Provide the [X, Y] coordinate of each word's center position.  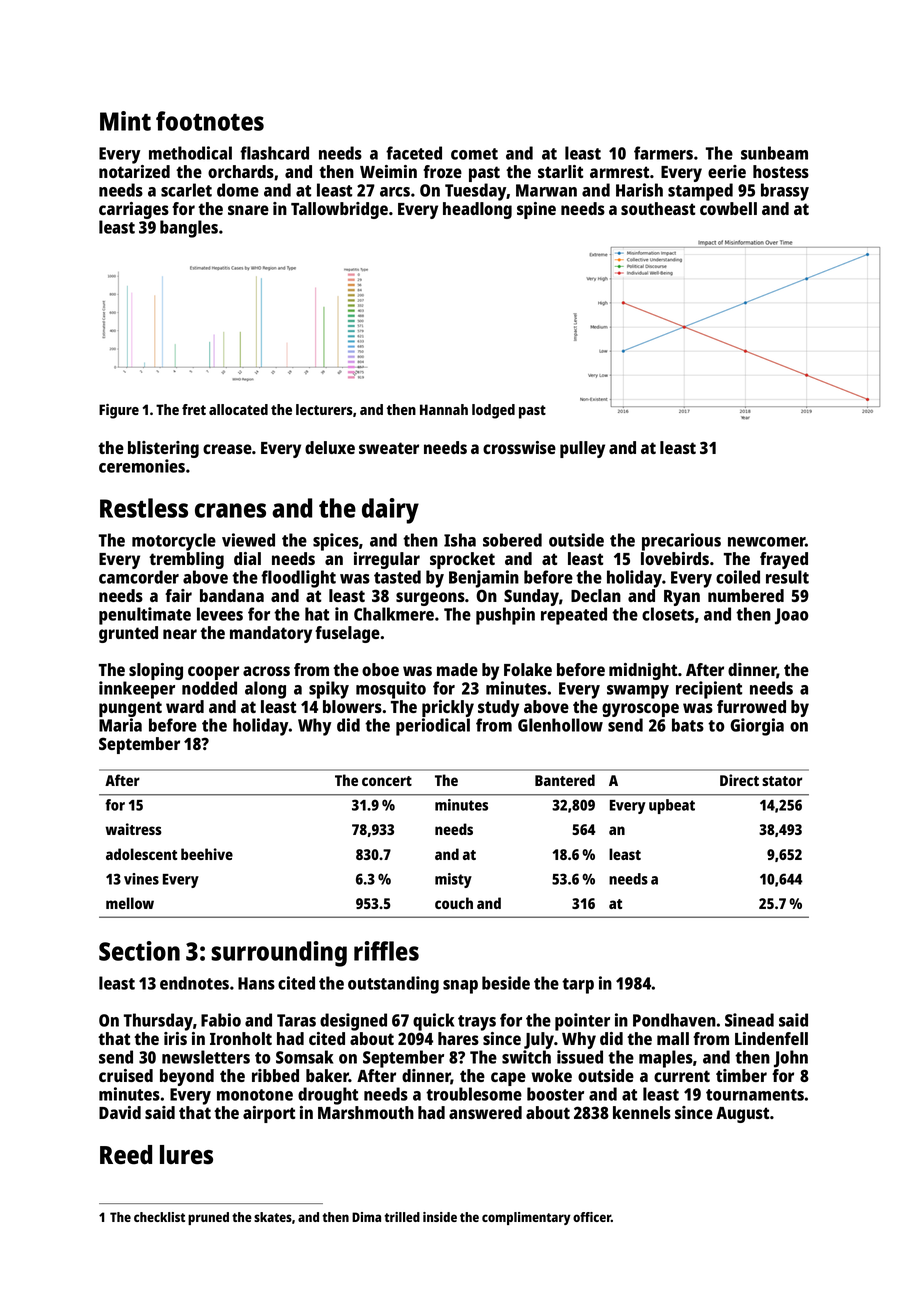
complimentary [526, 1218]
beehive [207, 854]
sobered [512, 540]
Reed [126, 1155]
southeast [658, 208]
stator [782, 781]
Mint [125, 121]
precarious [681, 542]
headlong [477, 210]
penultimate [145, 616]
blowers [352, 706]
